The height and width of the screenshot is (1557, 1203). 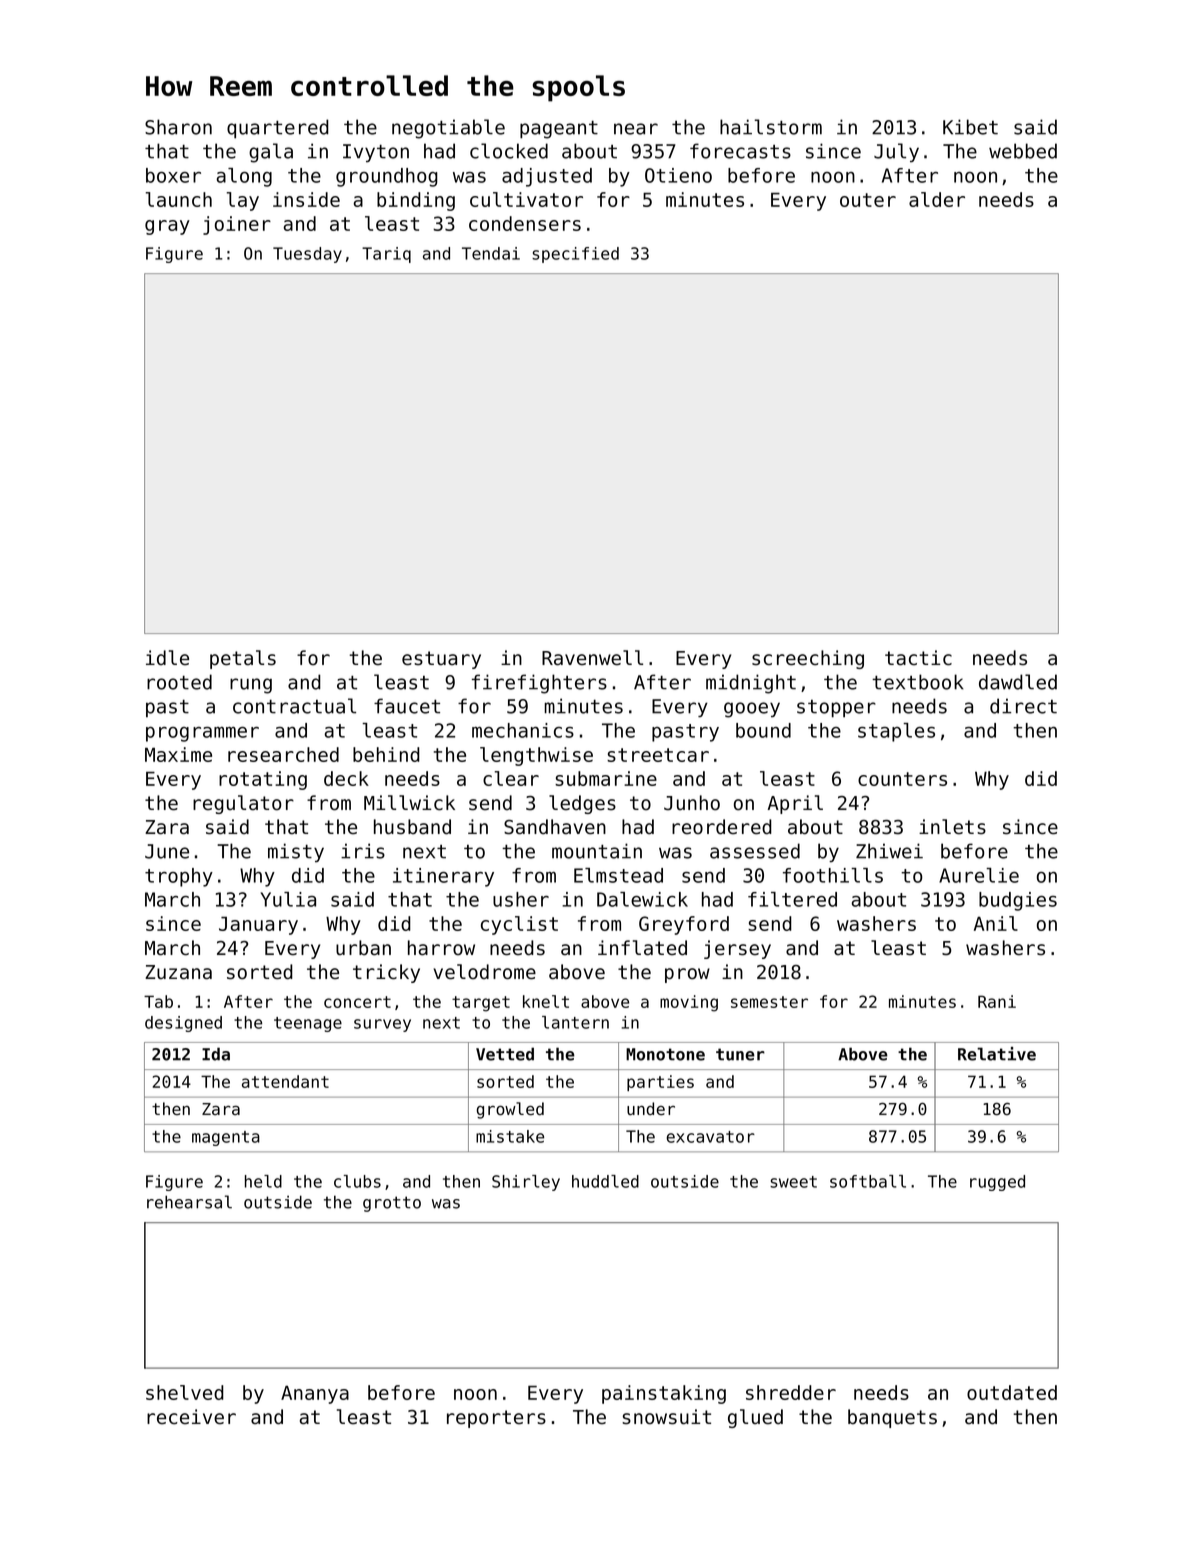 What do you see at coordinates (575, 255) in the screenshot?
I see `specified` at bounding box center [575, 255].
